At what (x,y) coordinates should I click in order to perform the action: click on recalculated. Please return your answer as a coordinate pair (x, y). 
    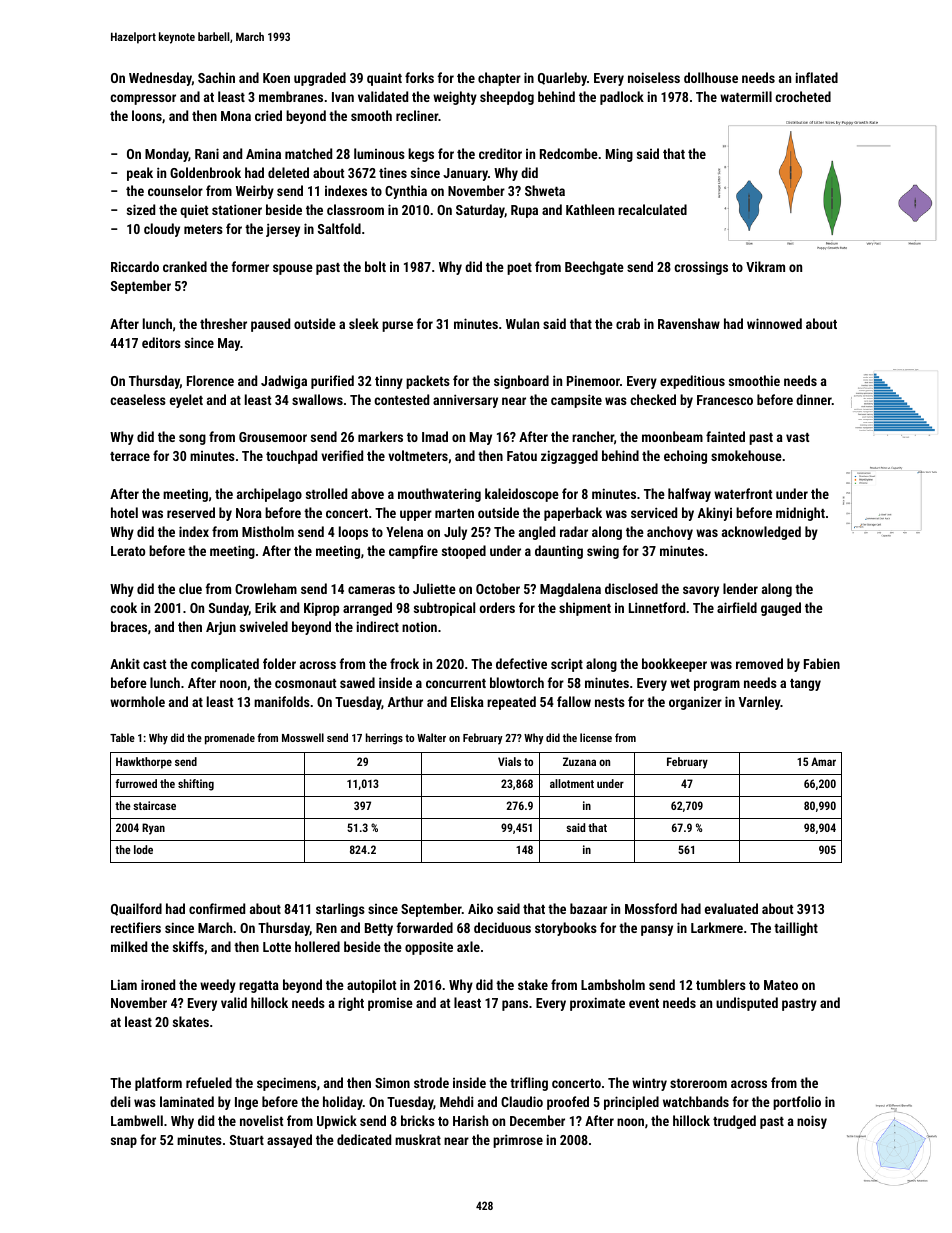
    Looking at the image, I should click on (652, 209).
